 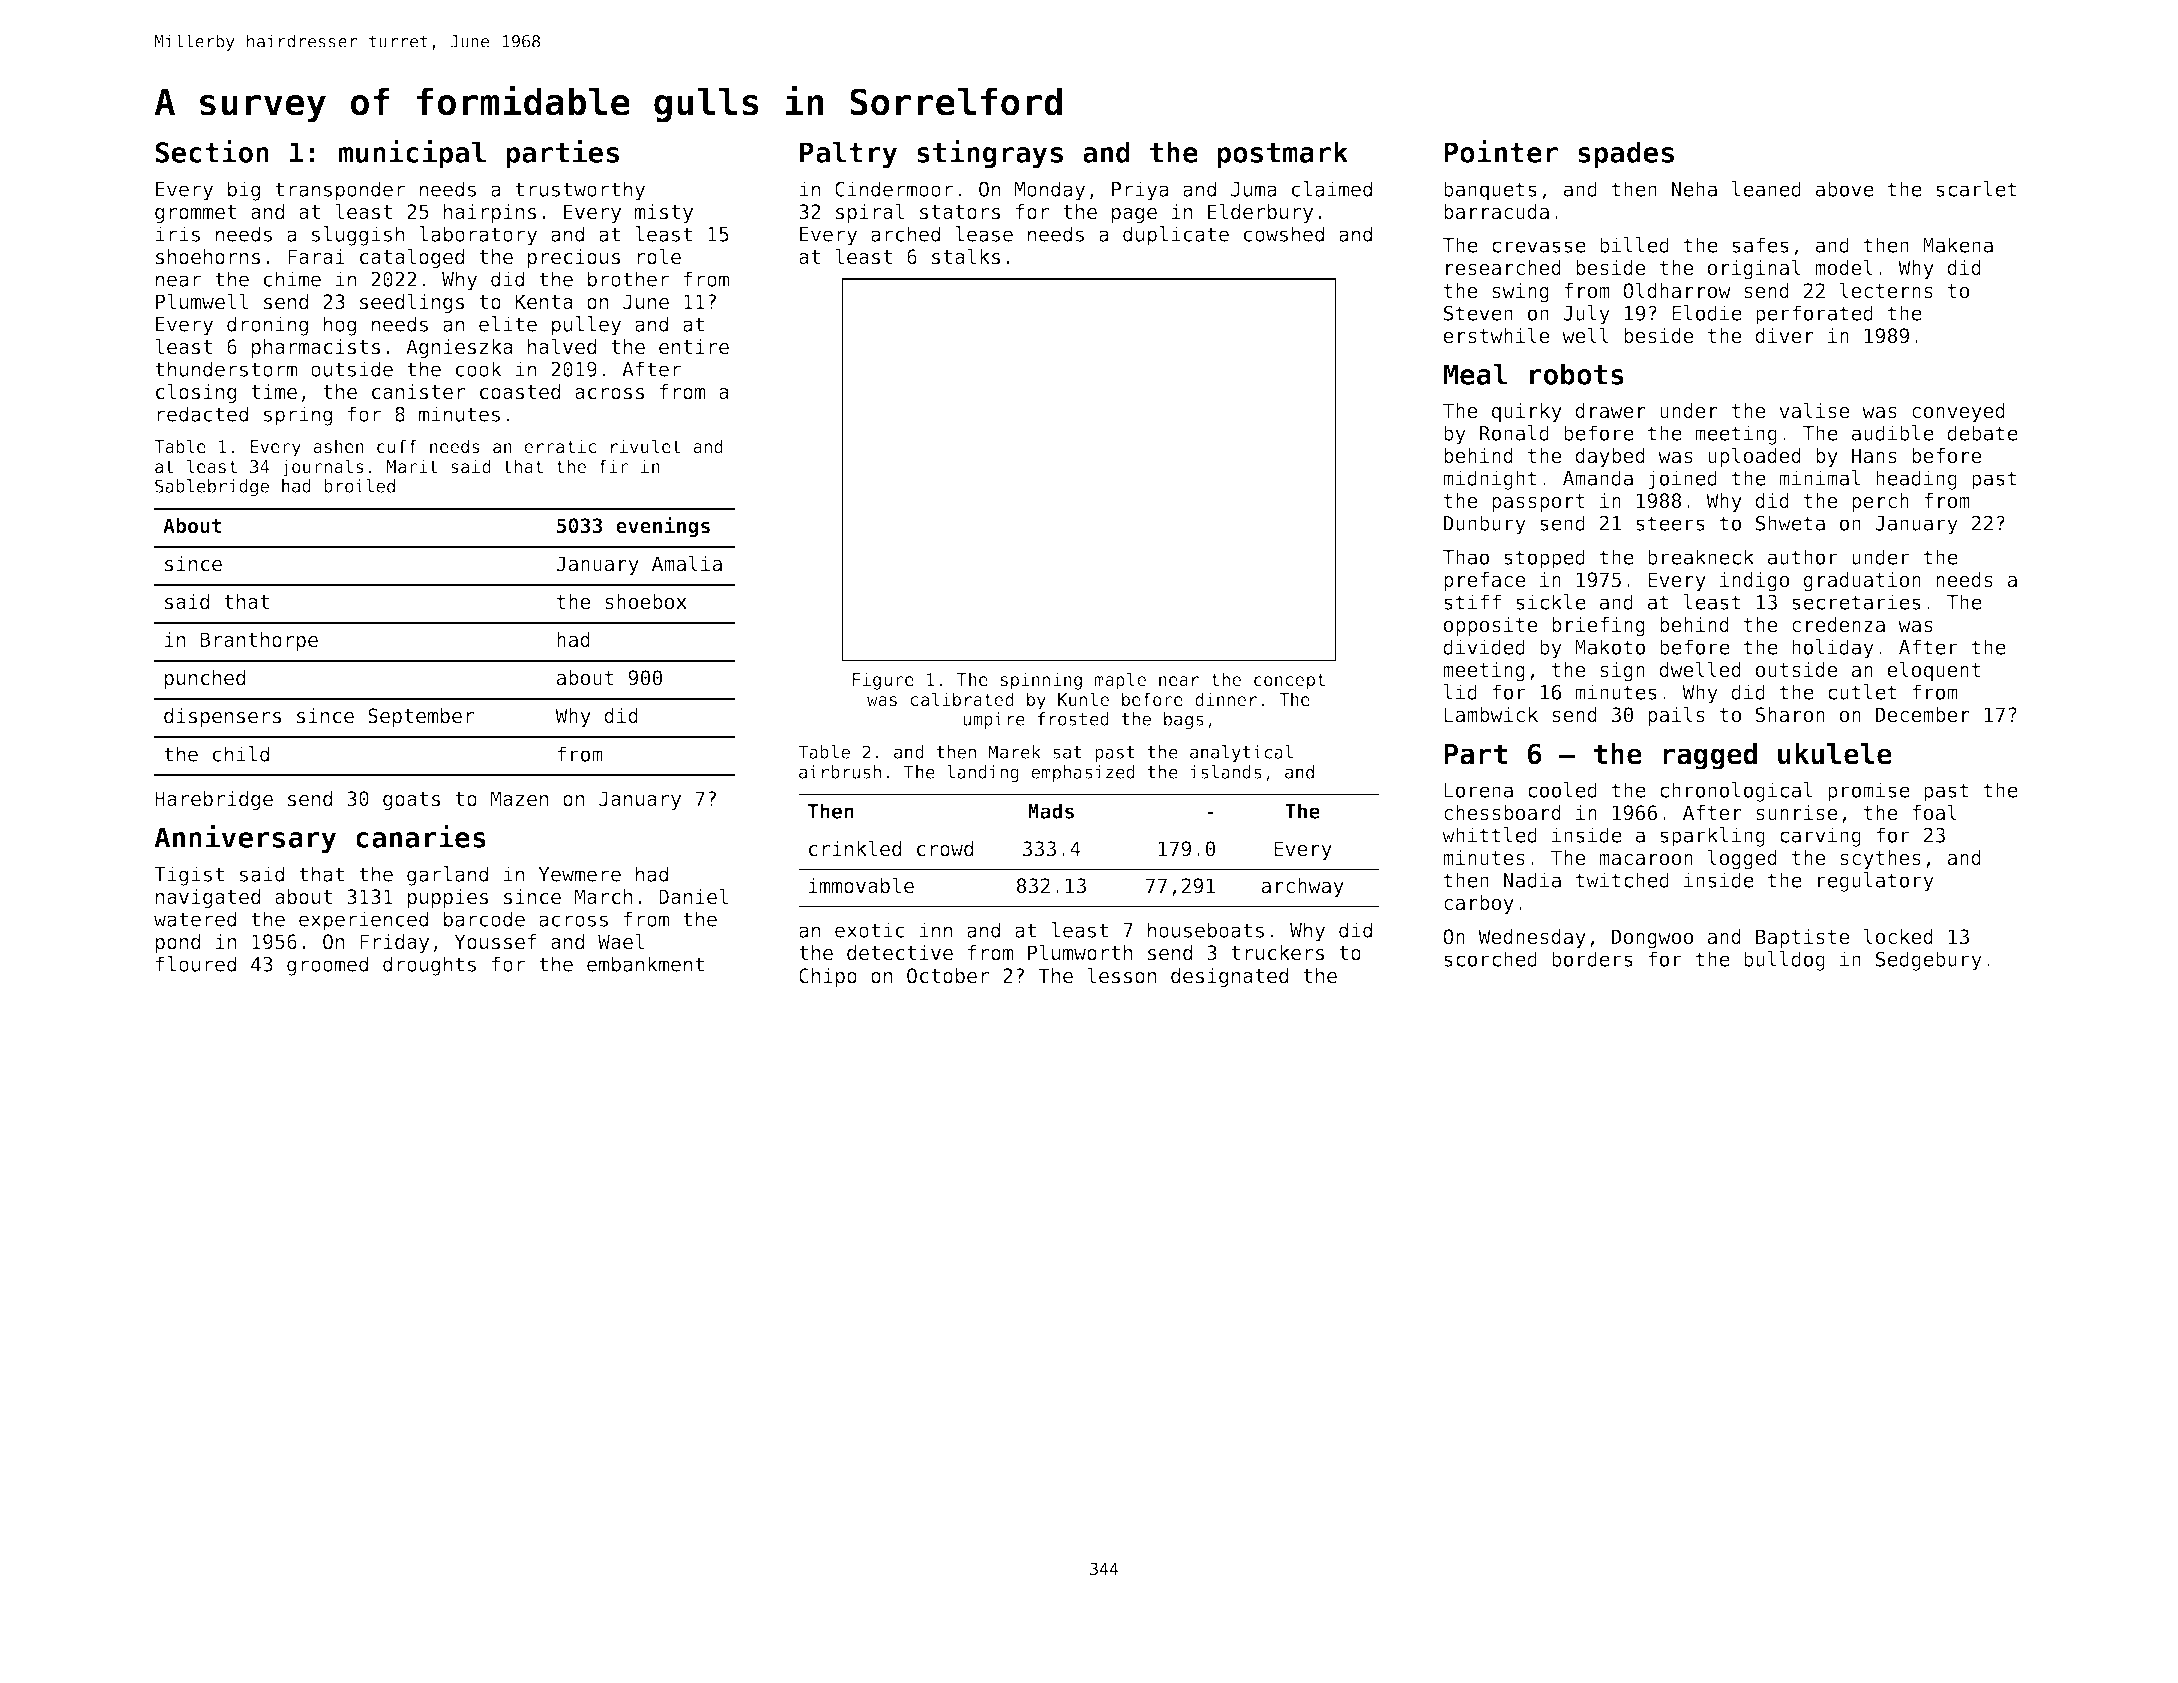 I want to click on truckers, so click(x=1277, y=953).
